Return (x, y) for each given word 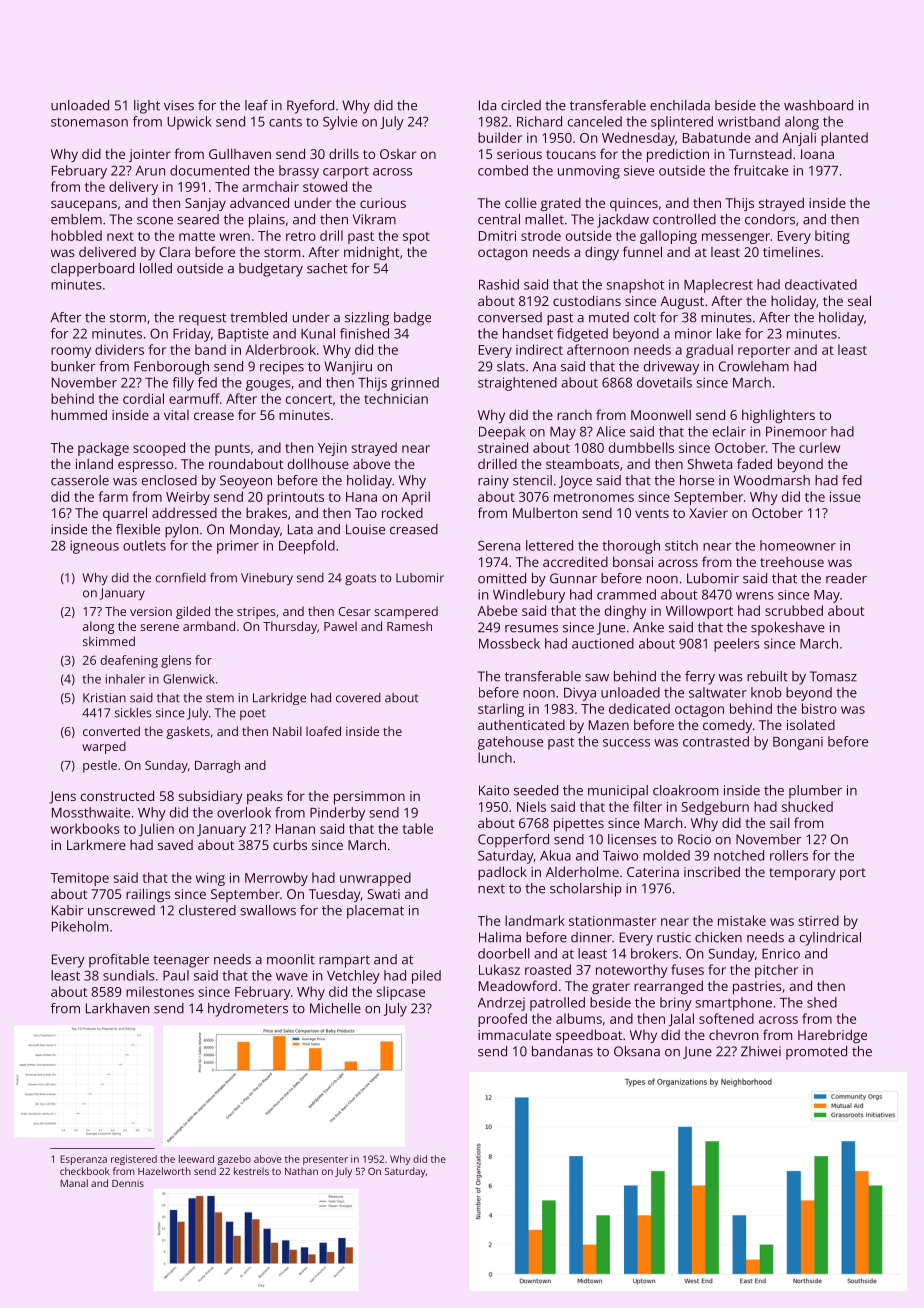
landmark (535, 920)
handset (528, 333)
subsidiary (210, 797)
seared (198, 219)
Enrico (781, 953)
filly (183, 384)
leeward (196, 1159)
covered (358, 698)
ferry (700, 678)
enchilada (680, 105)
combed (503, 170)
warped (104, 747)
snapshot (635, 286)
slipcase (401, 993)
